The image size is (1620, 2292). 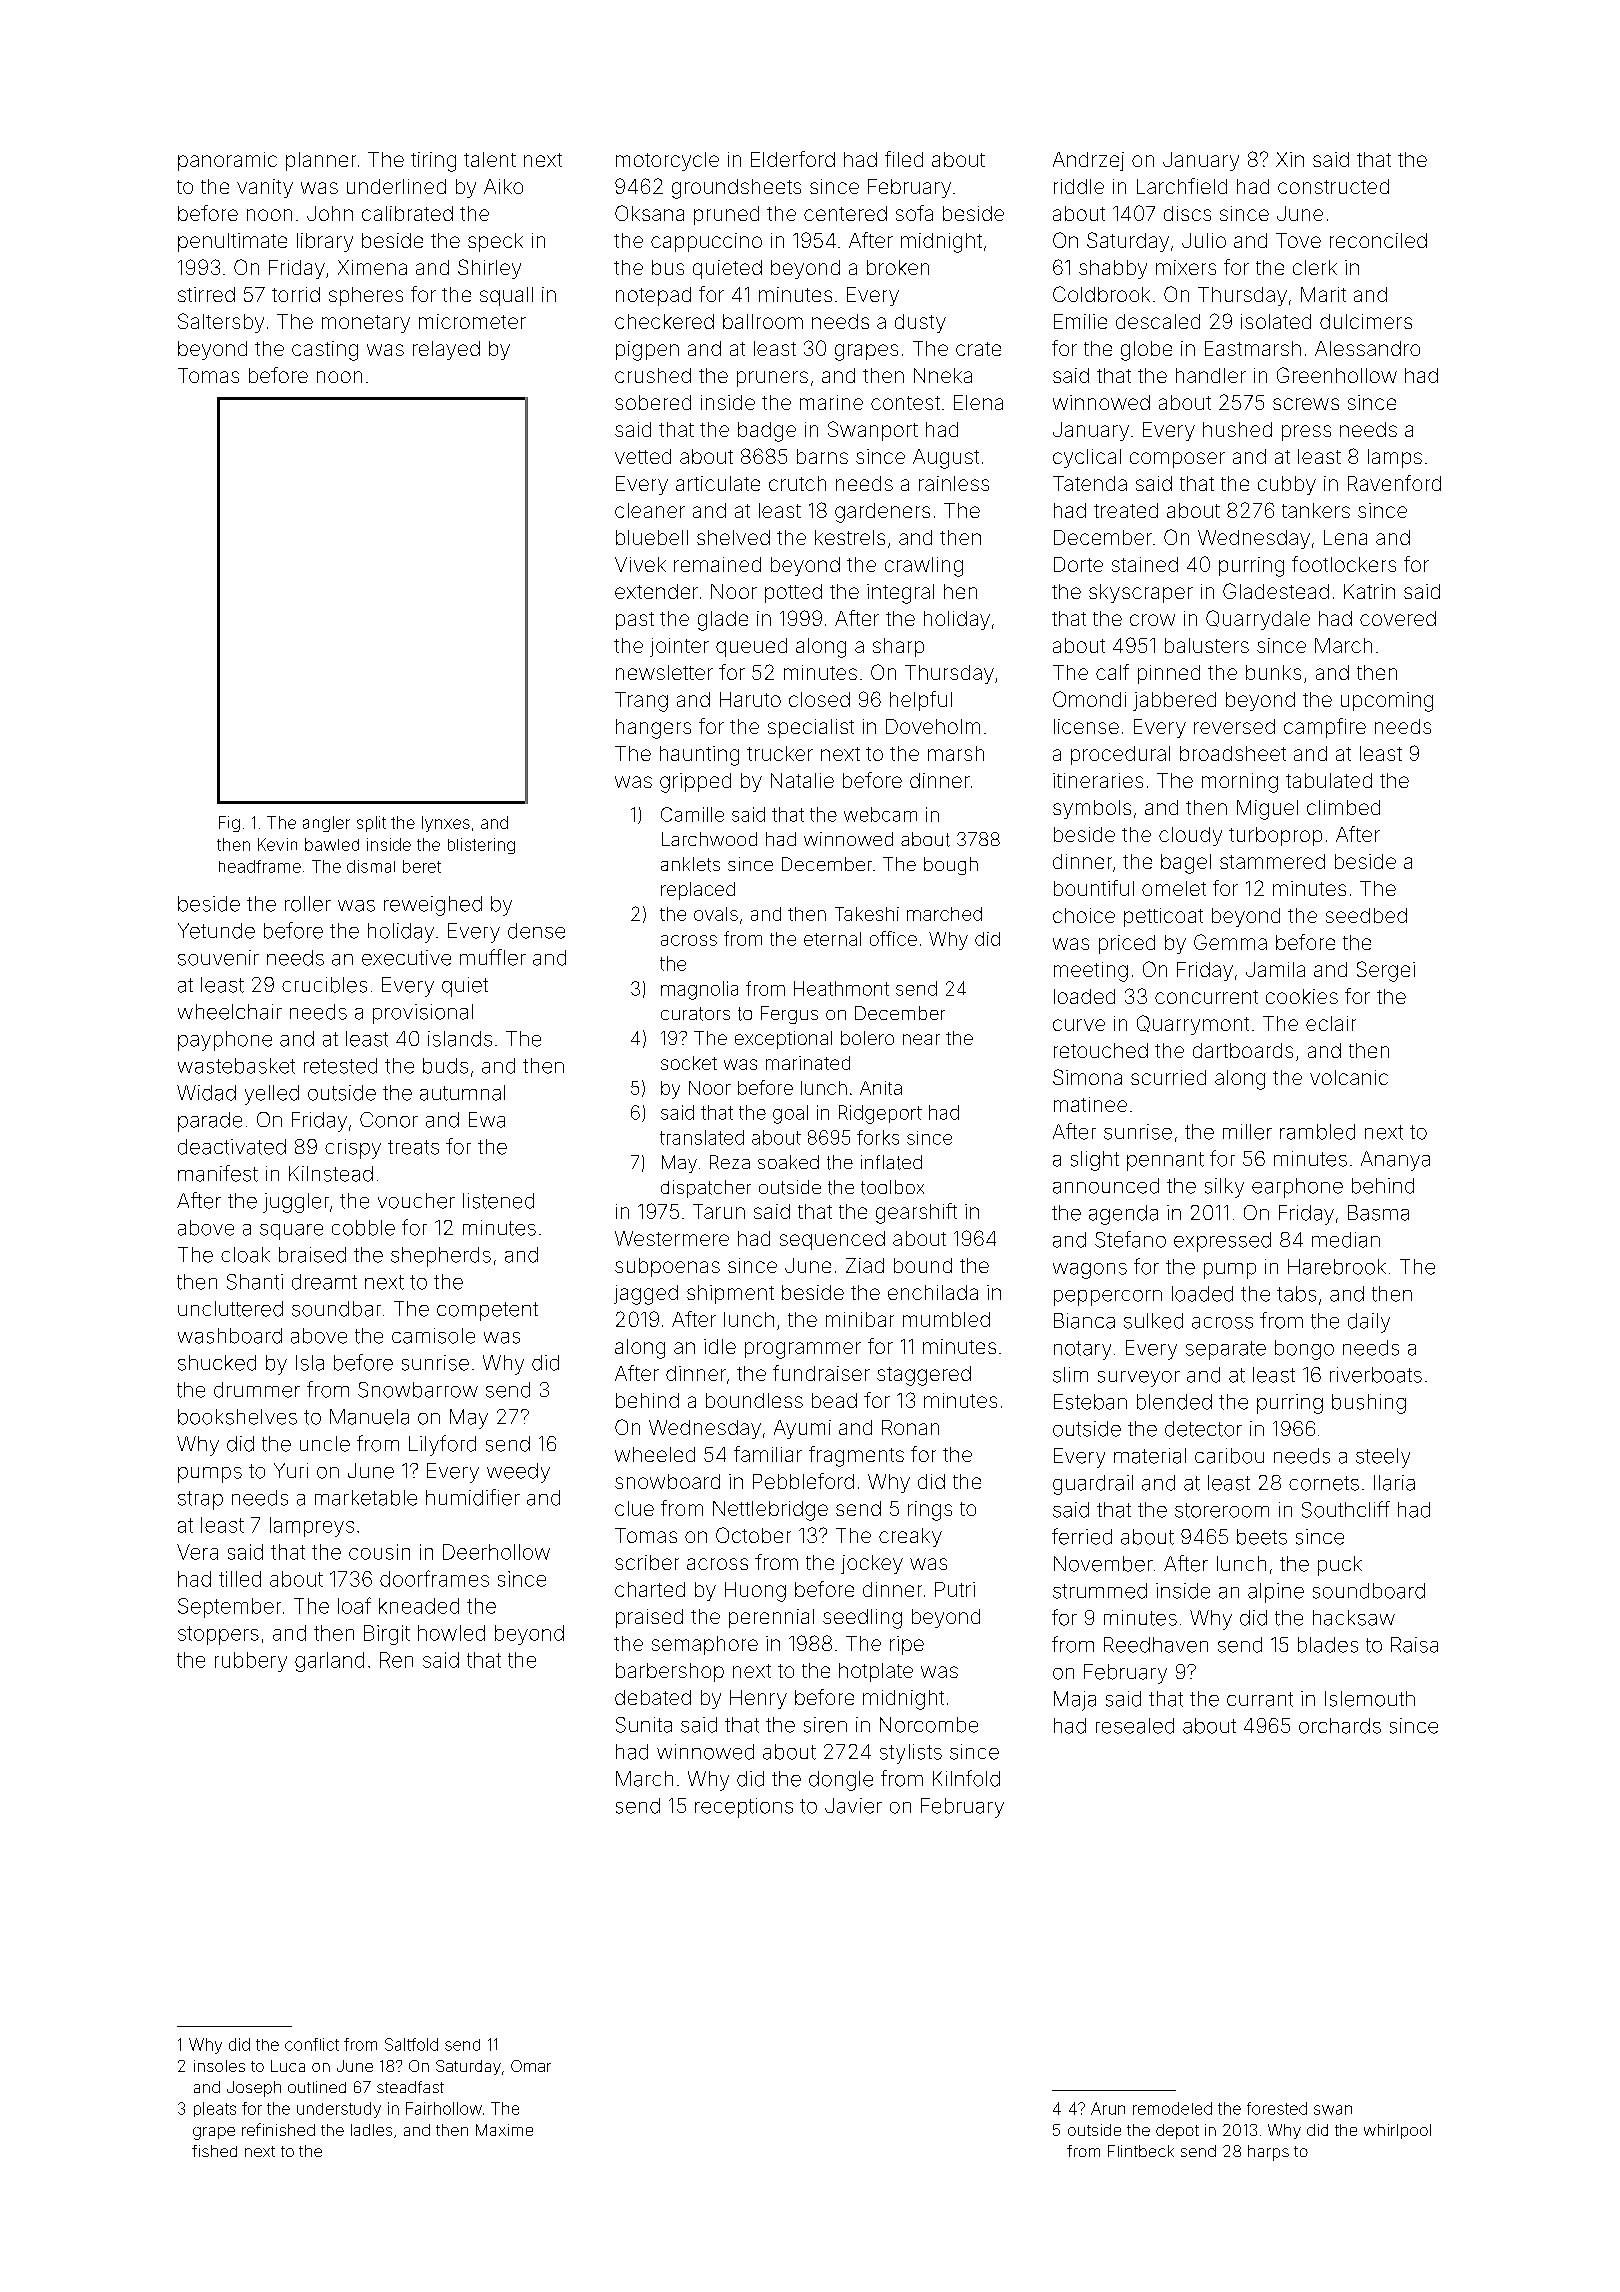 I want to click on casting, so click(x=325, y=351).
